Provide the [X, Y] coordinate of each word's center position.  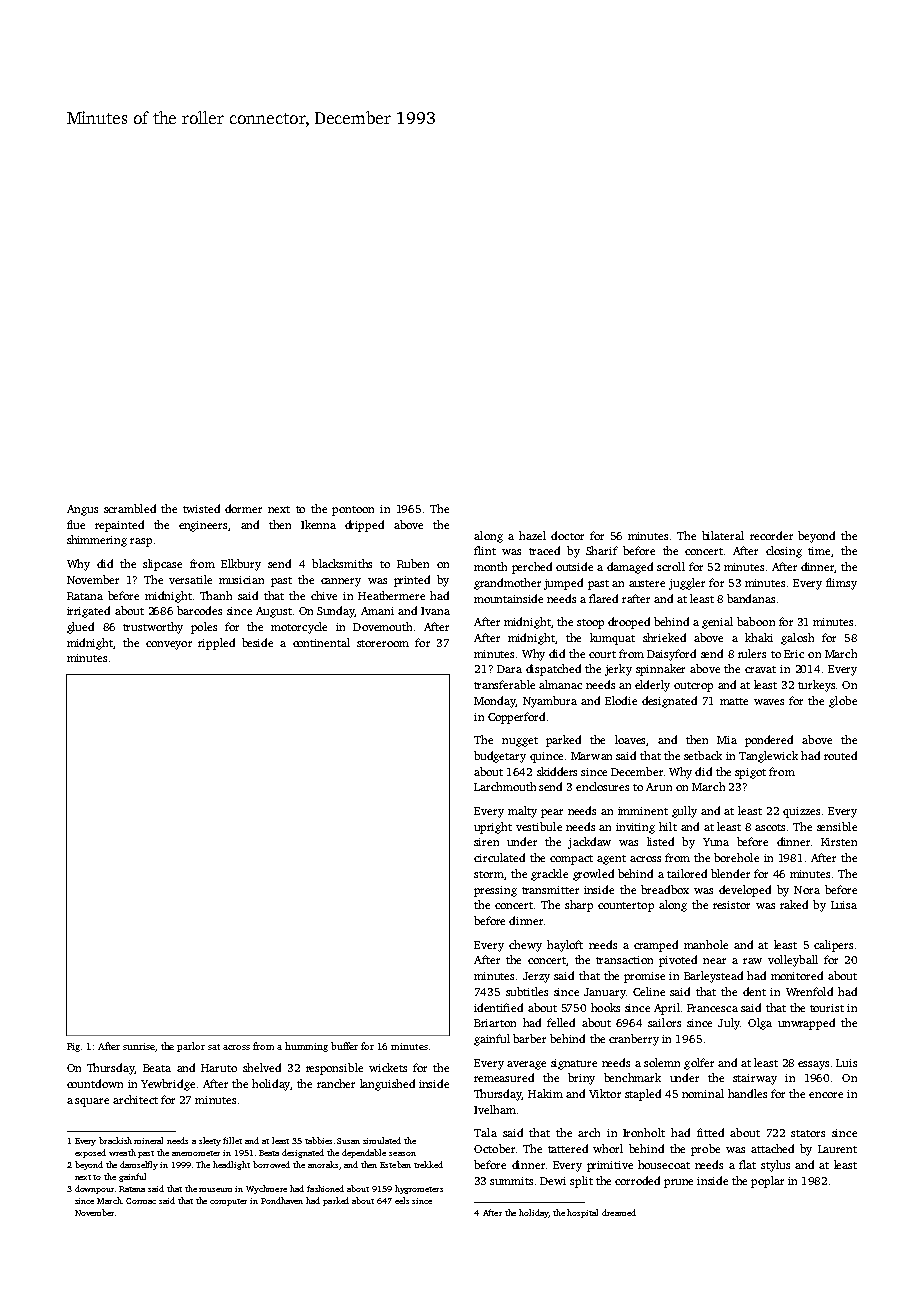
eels [402, 1200]
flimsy [841, 584]
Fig [73, 1047]
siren [486, 842]
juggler [687, 584]
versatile [190, 579]
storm [489, 874]
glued [80, 628]
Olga [760, 1024]
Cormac [141, 1201]
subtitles [527, 991]
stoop [590, 624]
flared [603, 598]
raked [794, 904]
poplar [767, 1182]
